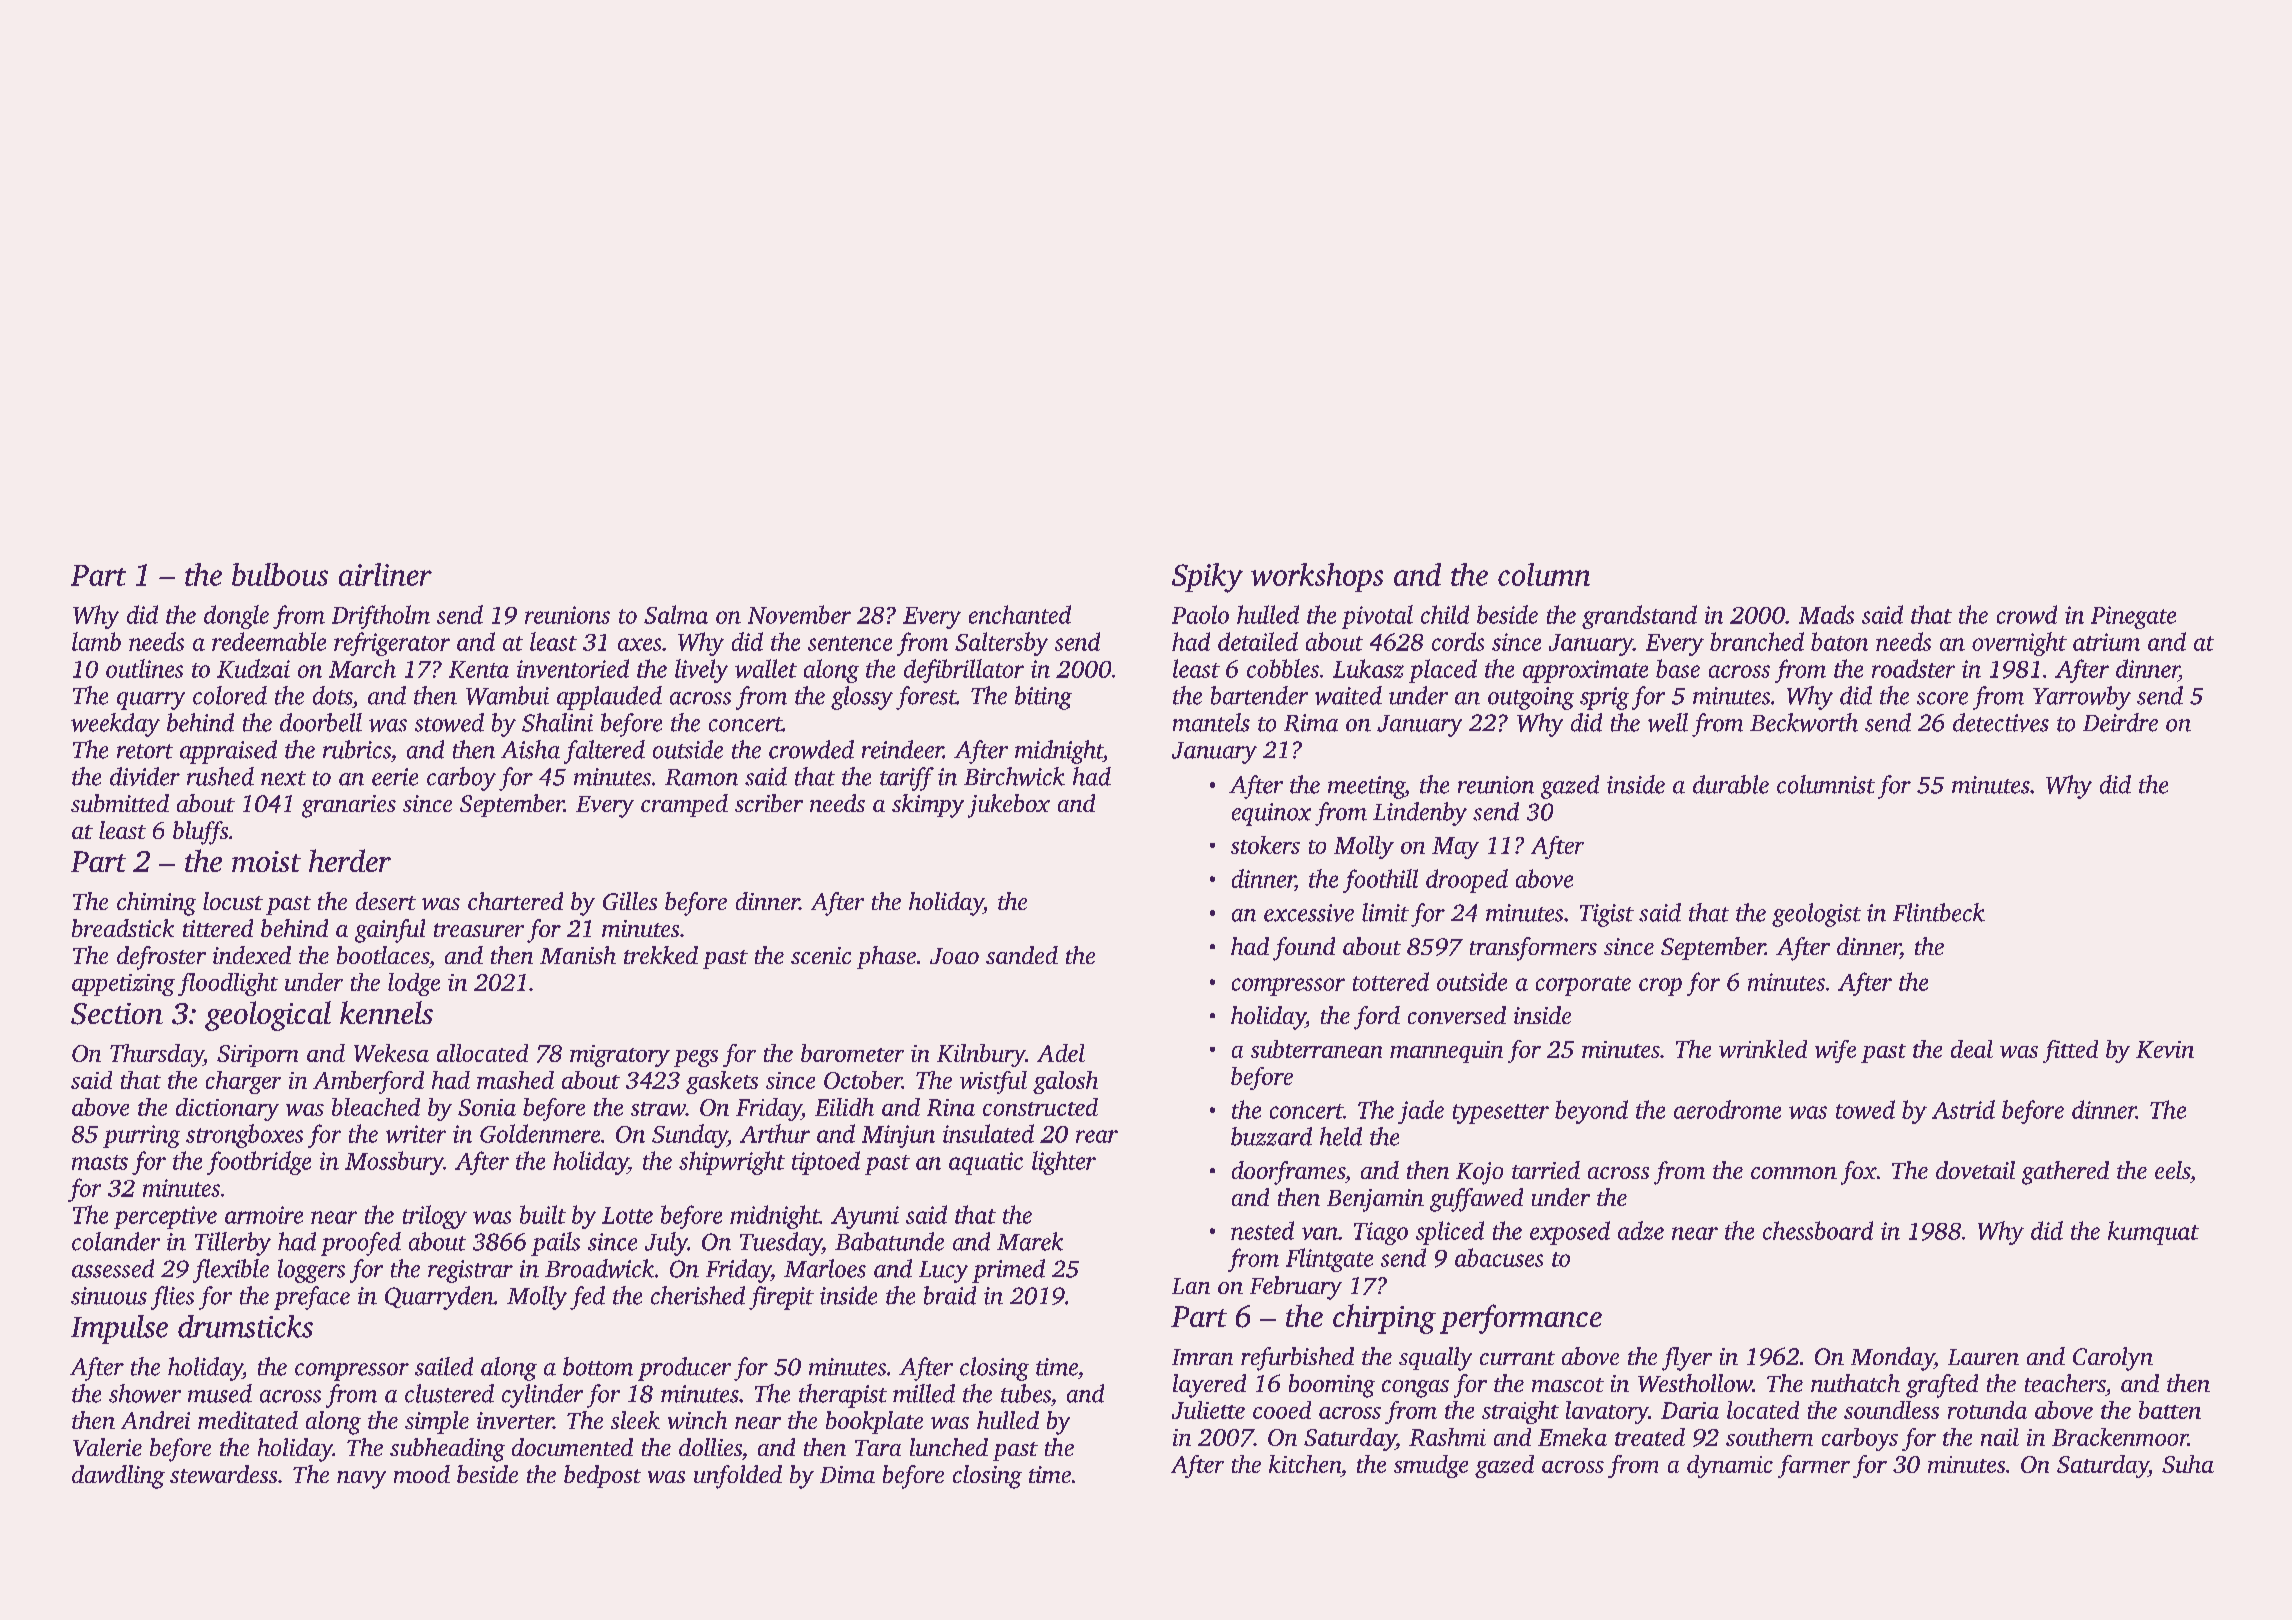 This screenshot has height=1620, width=2292. I want to click on aerodrome, so click(1727, 1109).
